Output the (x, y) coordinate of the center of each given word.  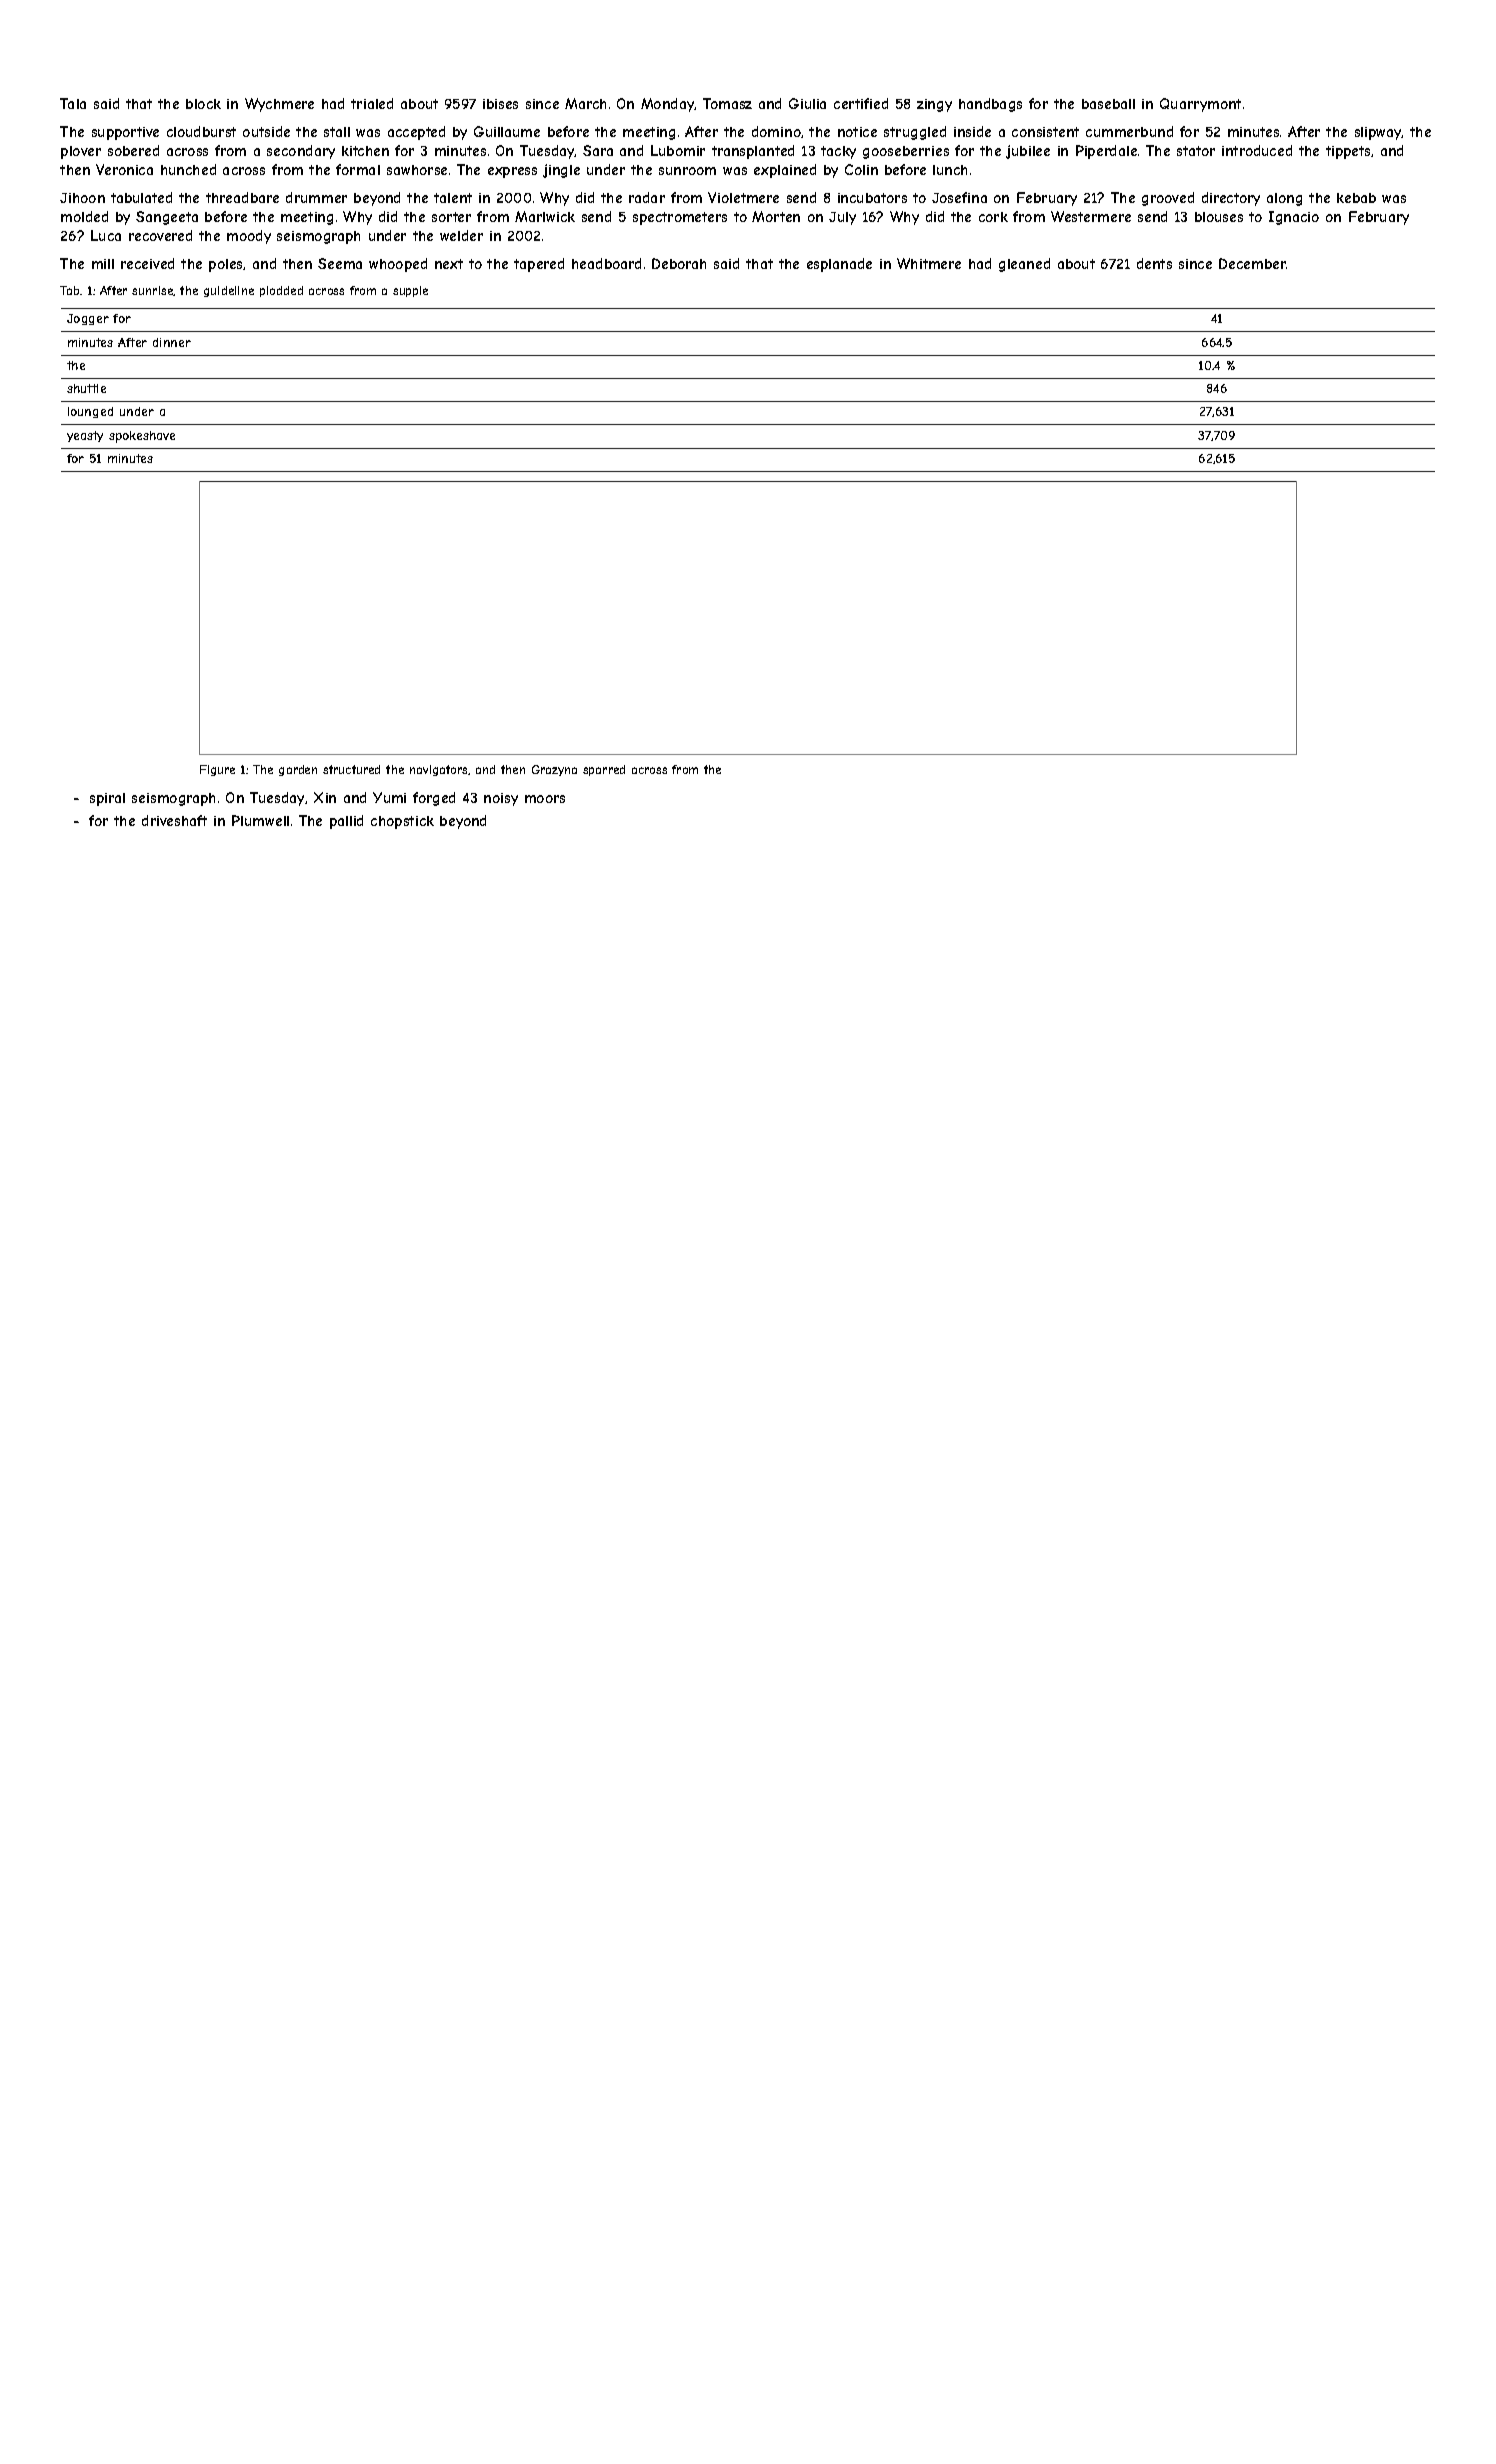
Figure (217, 770)
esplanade (839, 265)
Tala (73, 103)
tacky (838, 152)
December (1252, 263)
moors (545, 799)
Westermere (1091, 216)
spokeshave (142, 437)
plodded (281, 291)
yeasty (85, 436)
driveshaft (174, 820)
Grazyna (554, 770)
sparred (604, 770)
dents (1154, 263)
